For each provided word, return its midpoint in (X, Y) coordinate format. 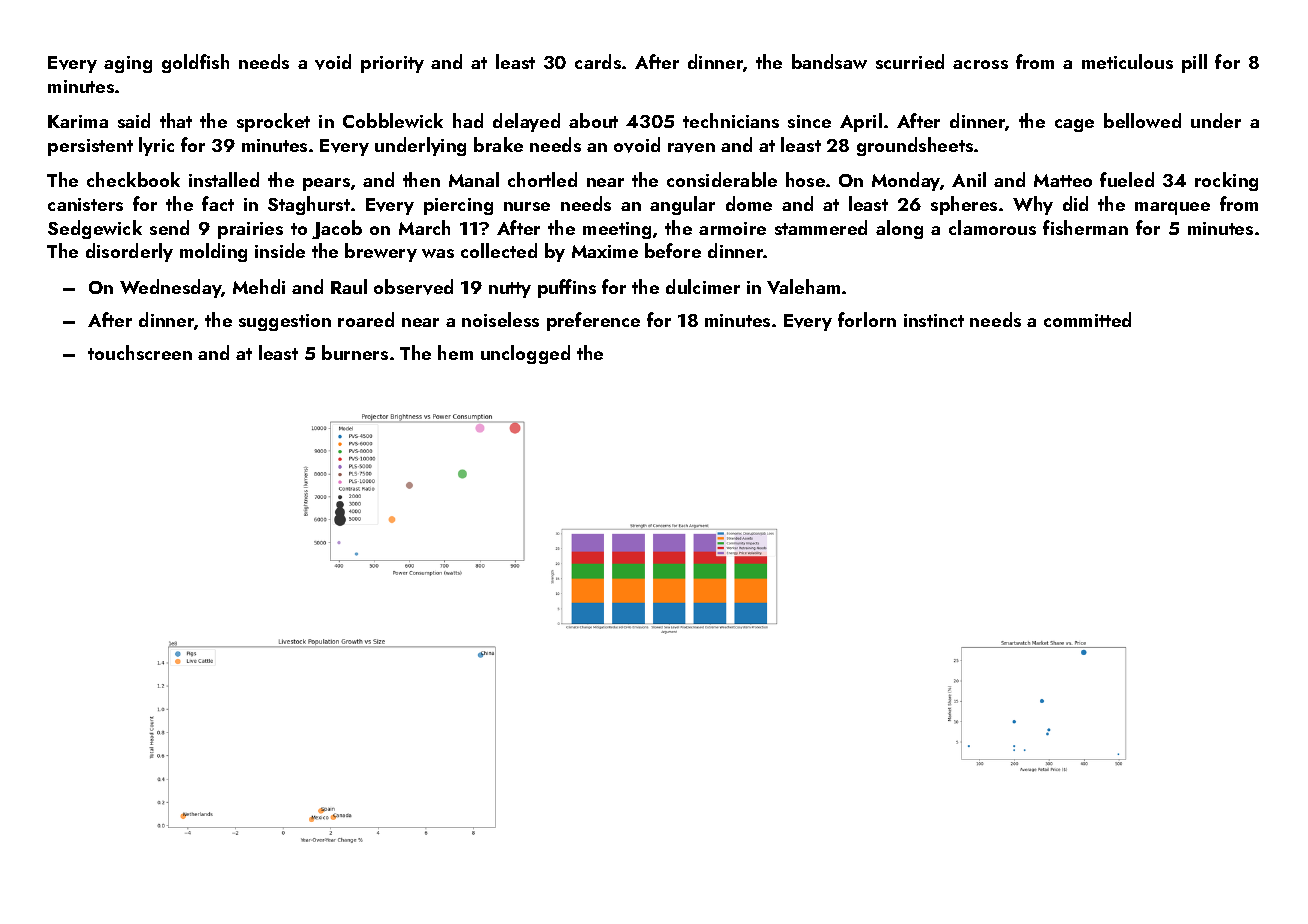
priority (392, 64)
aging (128, 64)
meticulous (1127, 61)
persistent (90, 147)
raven (691, 148)
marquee (1172, 208)
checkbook (133, 179)
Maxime (605, 251)
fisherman (1085, 227)
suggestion (285, 322)
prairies (250, 230)
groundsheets (915, 146)
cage (1074, 125)
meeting (617, 230)
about (593, 120)
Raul (349, 286)
